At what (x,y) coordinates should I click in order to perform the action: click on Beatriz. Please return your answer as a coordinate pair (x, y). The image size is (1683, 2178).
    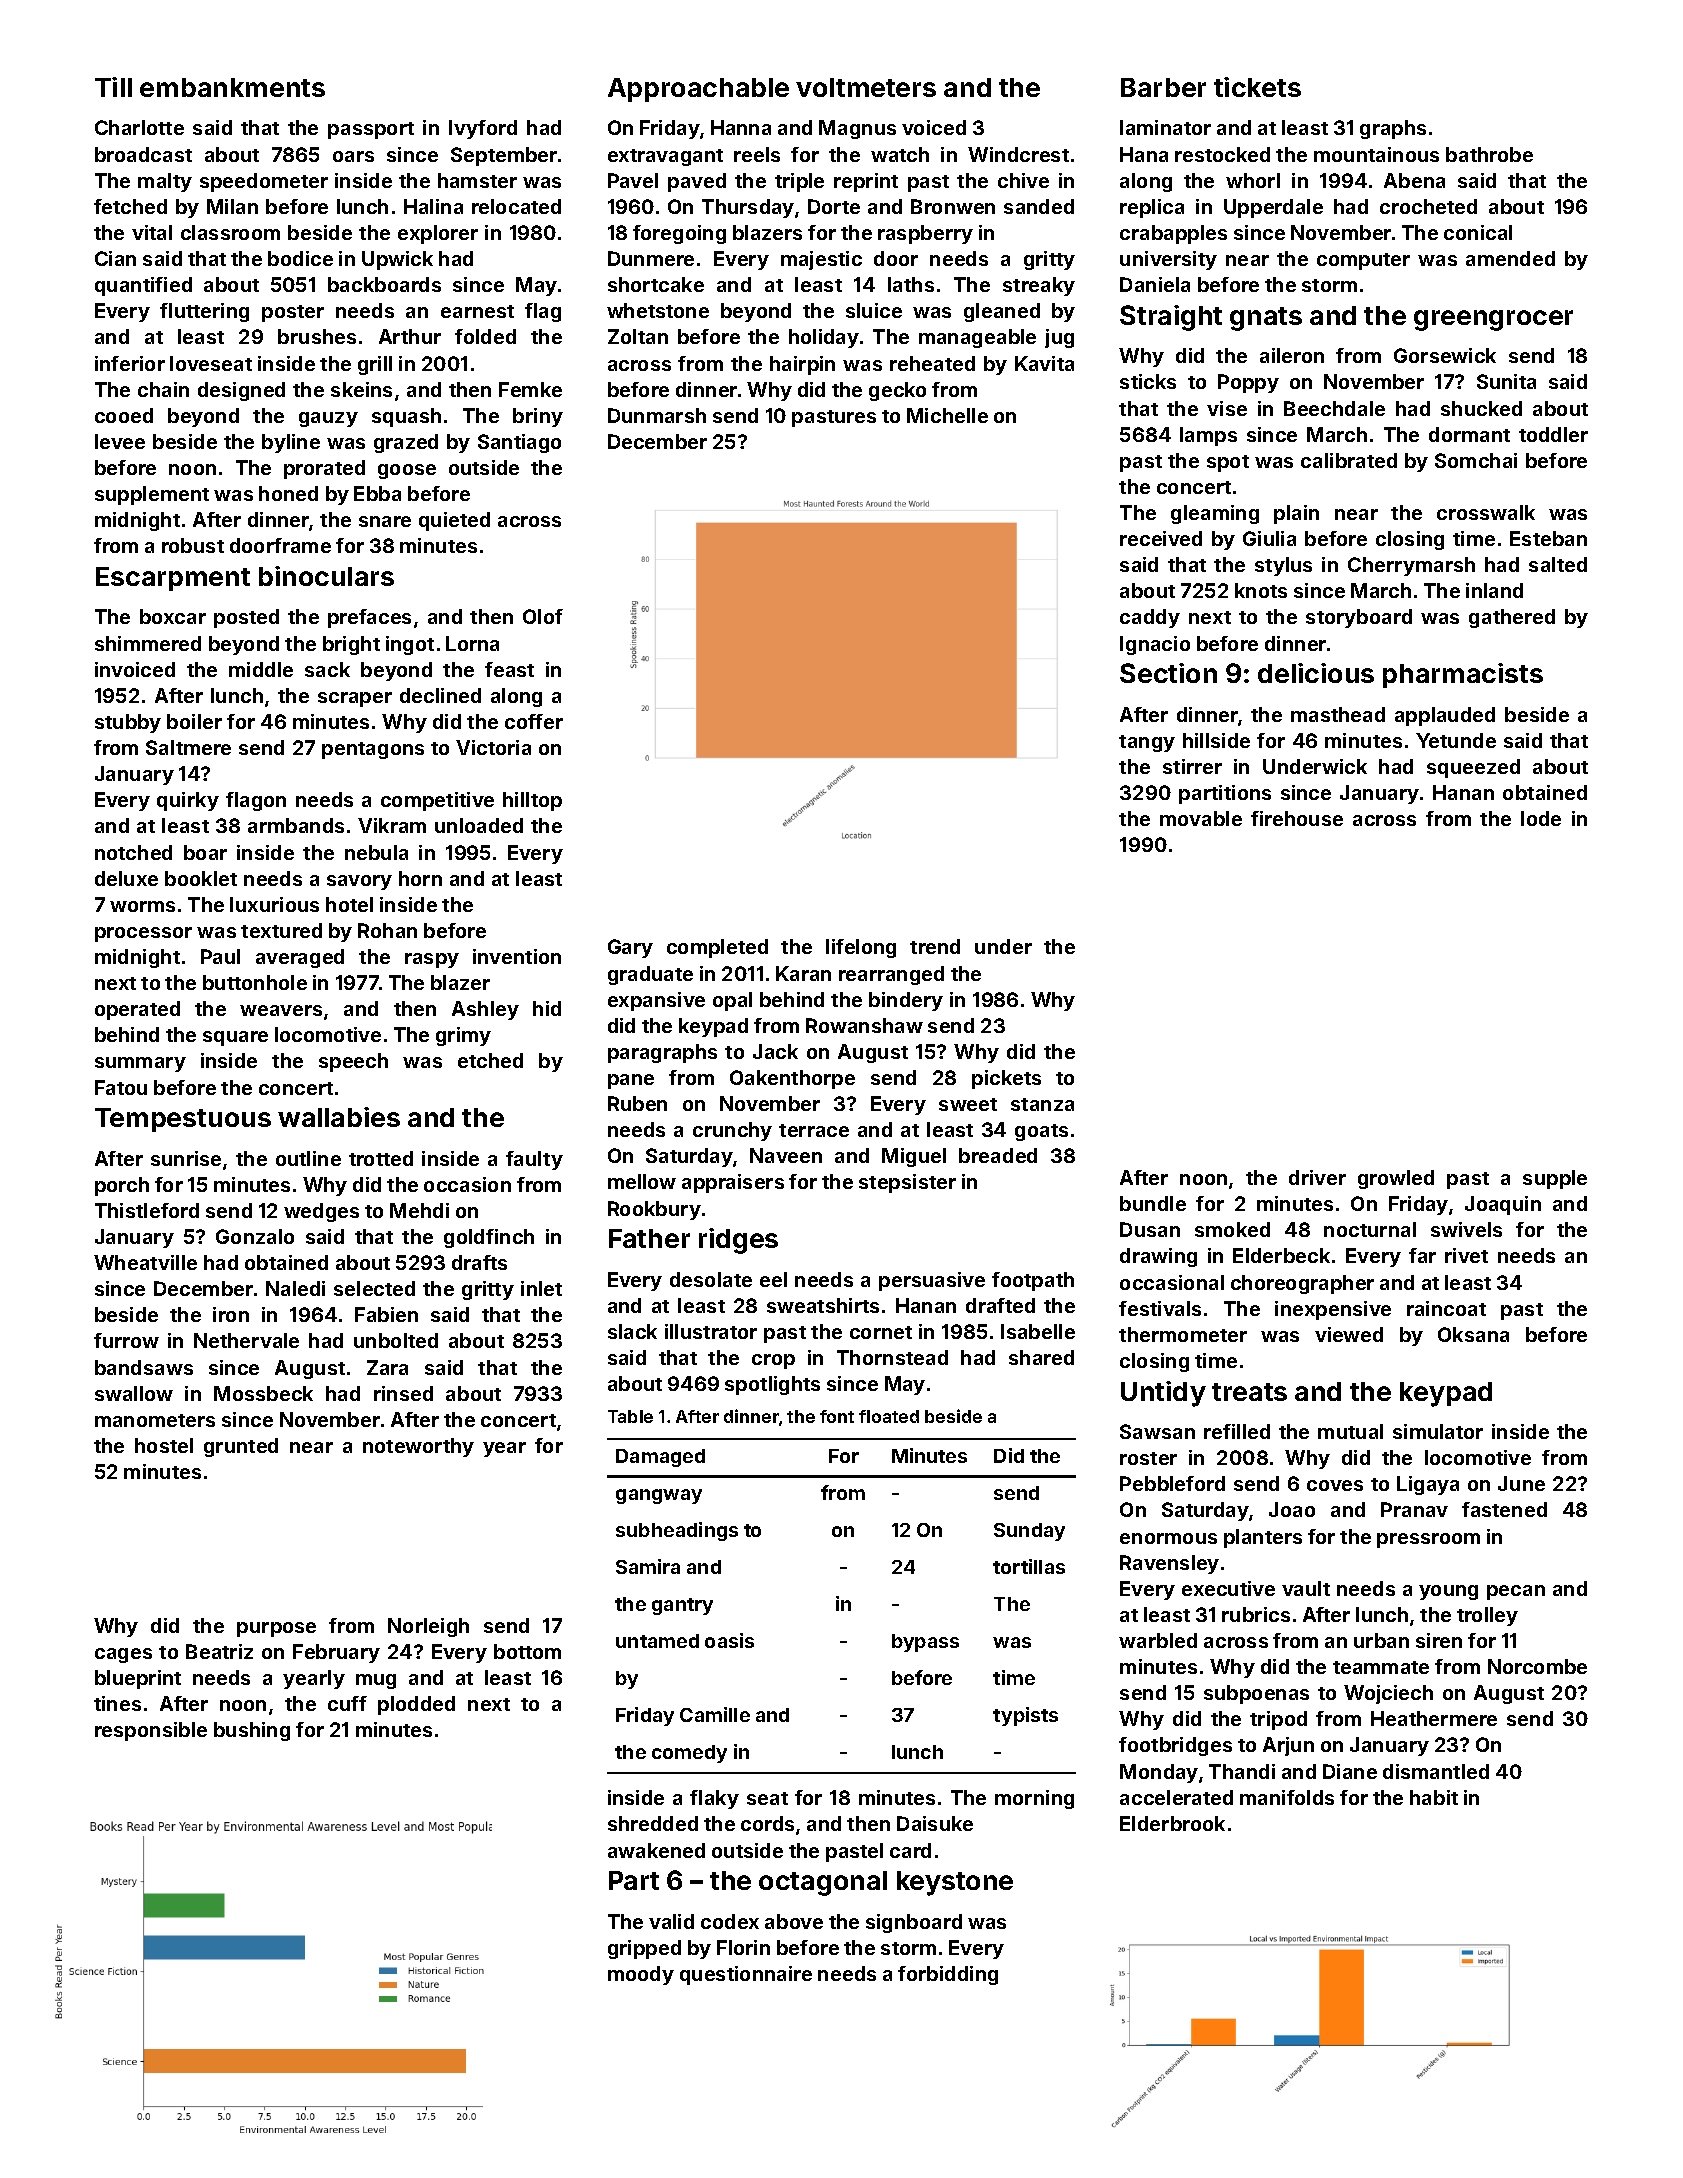
    Looking at the image, I should click on (219, 1651).
